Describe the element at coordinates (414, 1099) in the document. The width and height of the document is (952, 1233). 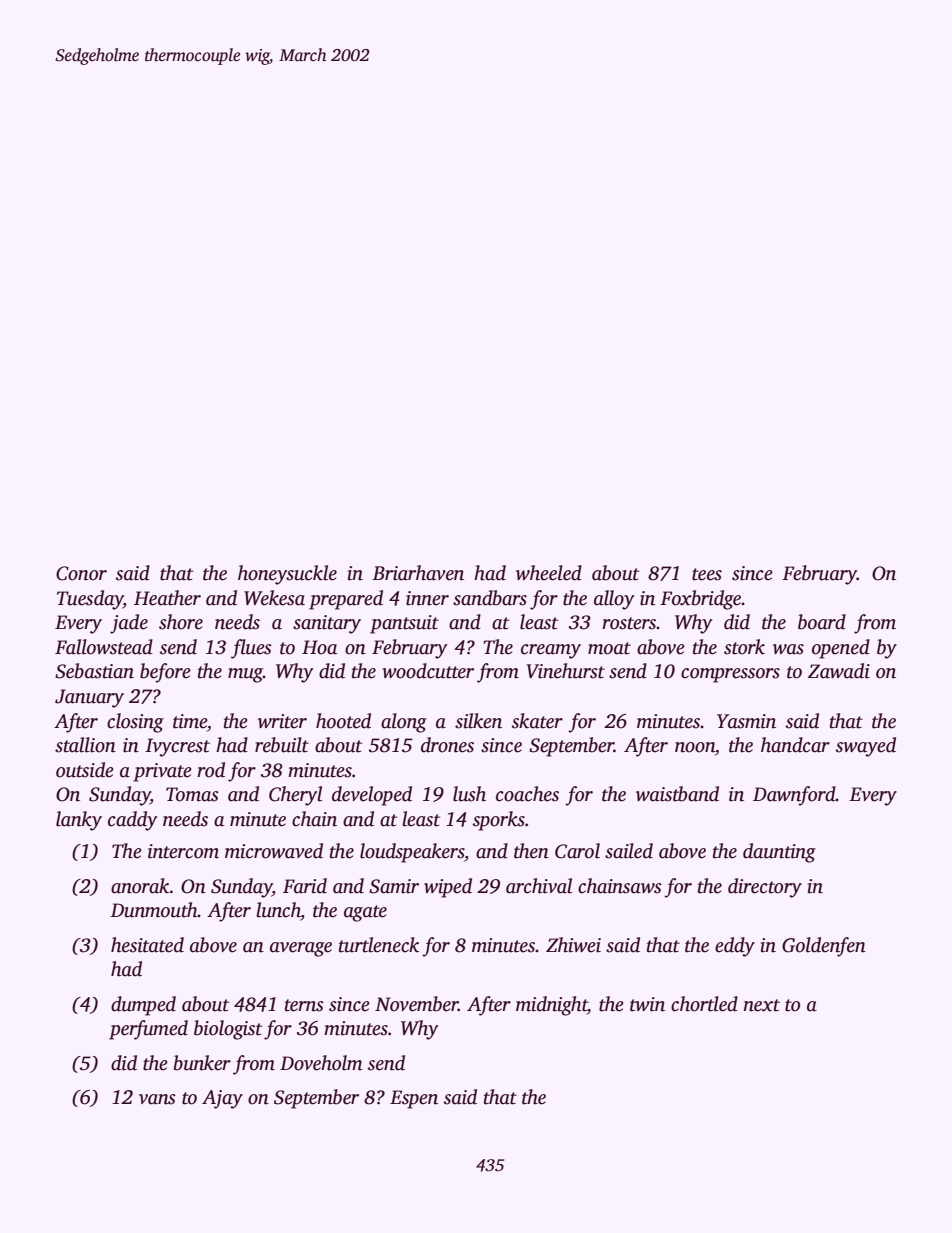
I see `Espen` at that location.
